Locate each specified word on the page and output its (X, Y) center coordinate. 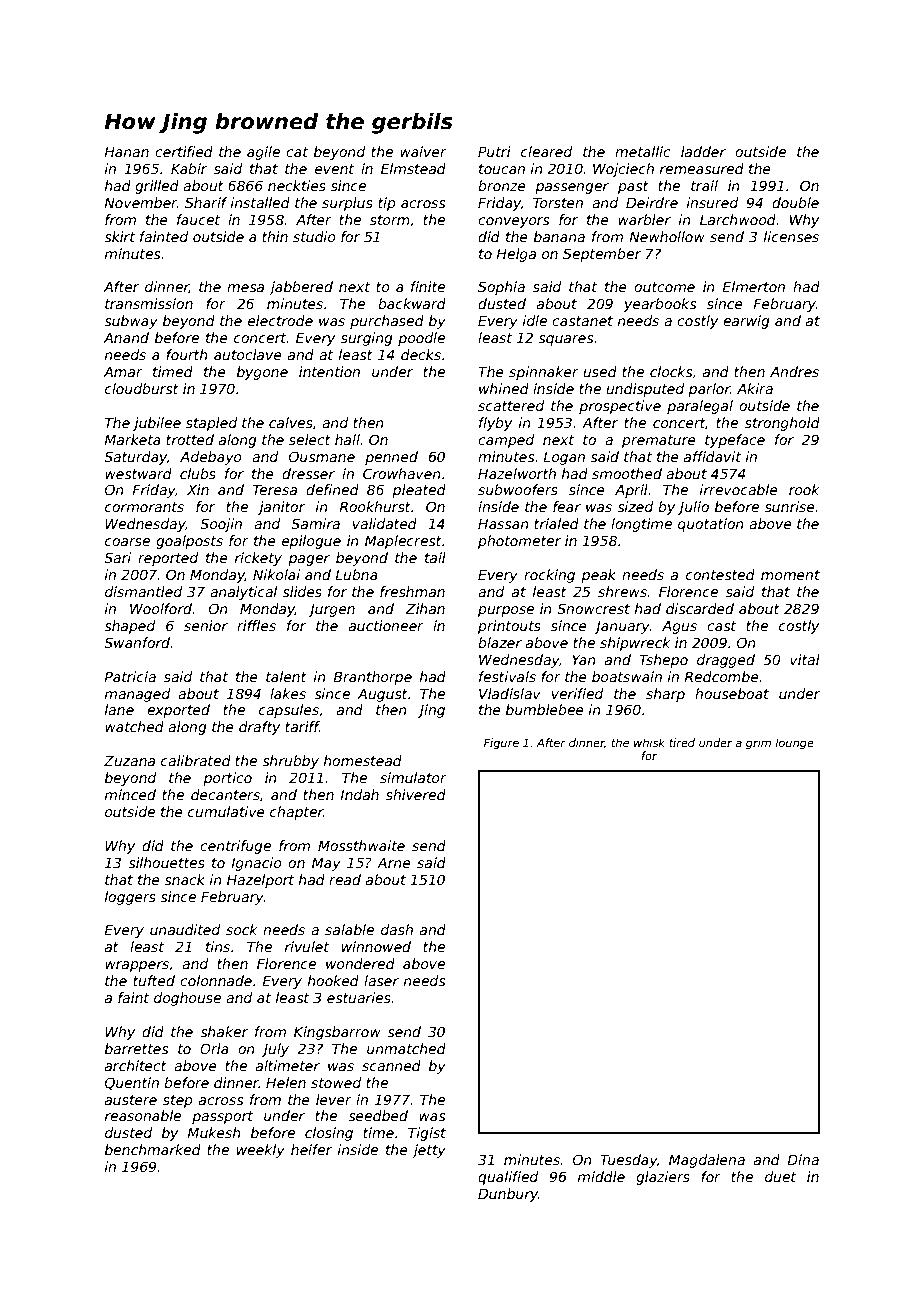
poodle (421, 339)
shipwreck (635, 644)
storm (390, 220)
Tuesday (628, 1161)
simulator (413, 777)
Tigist (427, 1134)
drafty (259, 728)
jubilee (157, 424)
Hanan (126, 151)
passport (222, 1117)
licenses (791, 236)
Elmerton (753, 286)
